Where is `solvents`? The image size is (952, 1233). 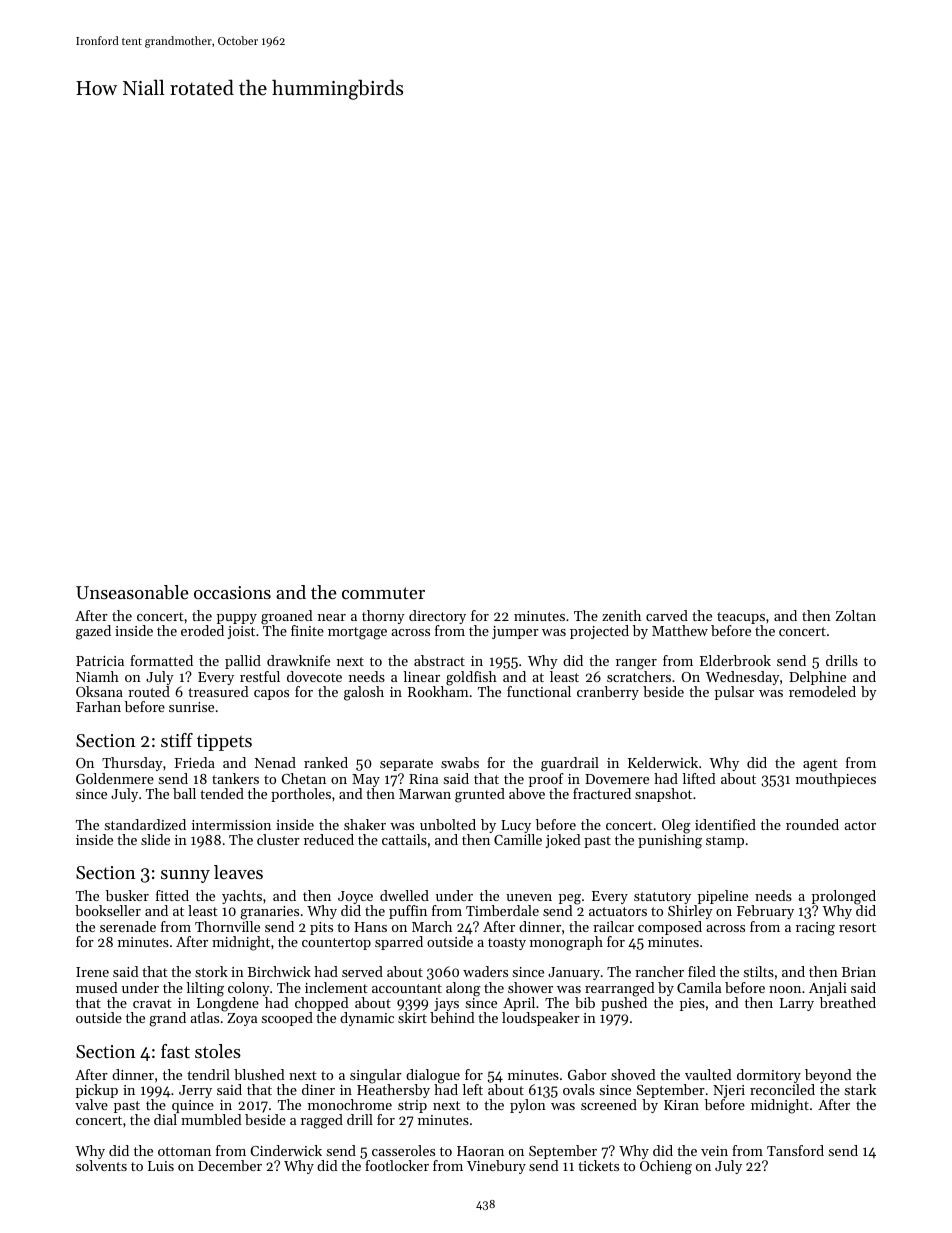
solvents is located at coordinates (101, 1165).
